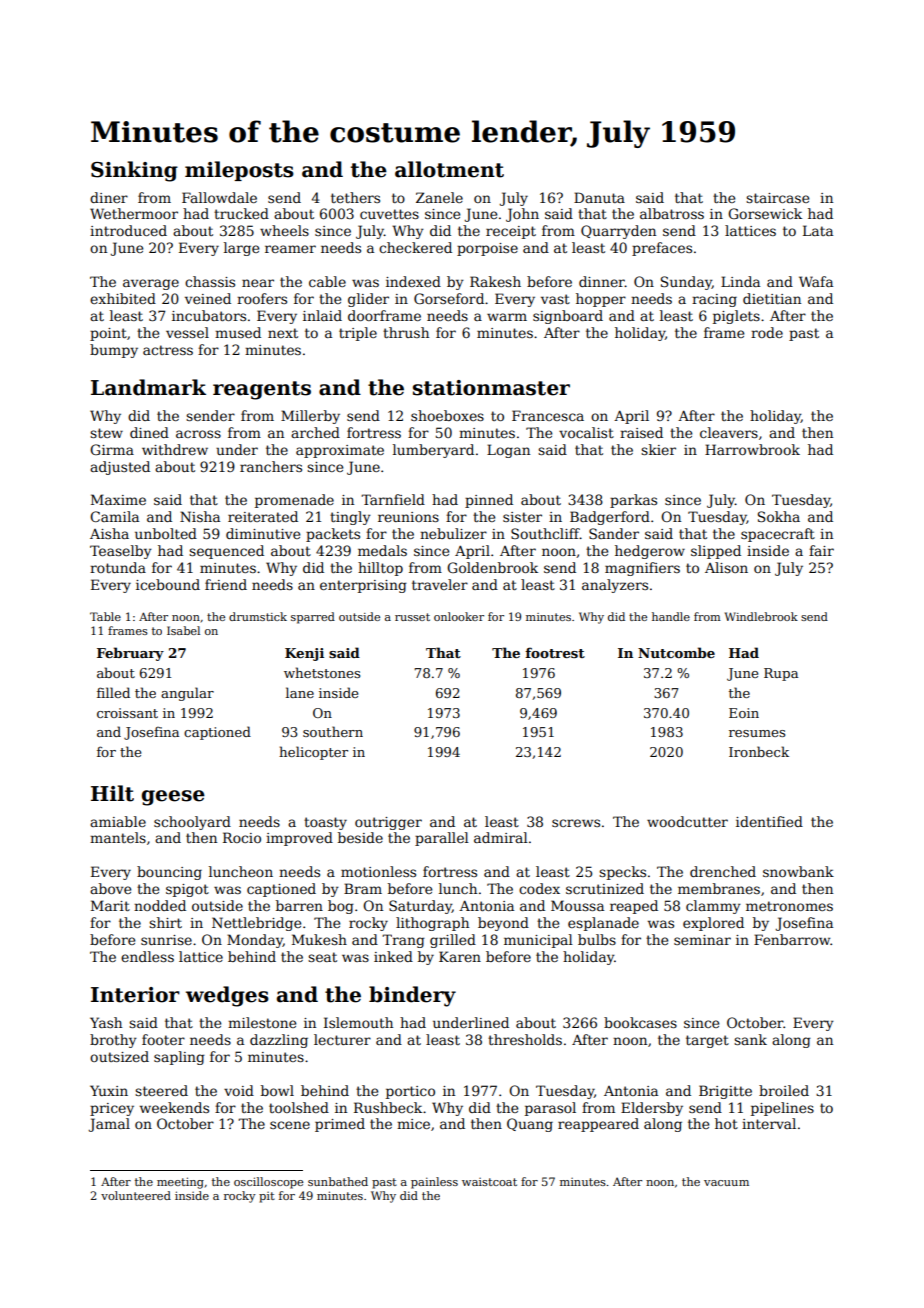 This page has width=924, height=1308. What do you see at coordinates (239, 171) in the page?
I see `mileposts` at bounding box center [239, 171].
